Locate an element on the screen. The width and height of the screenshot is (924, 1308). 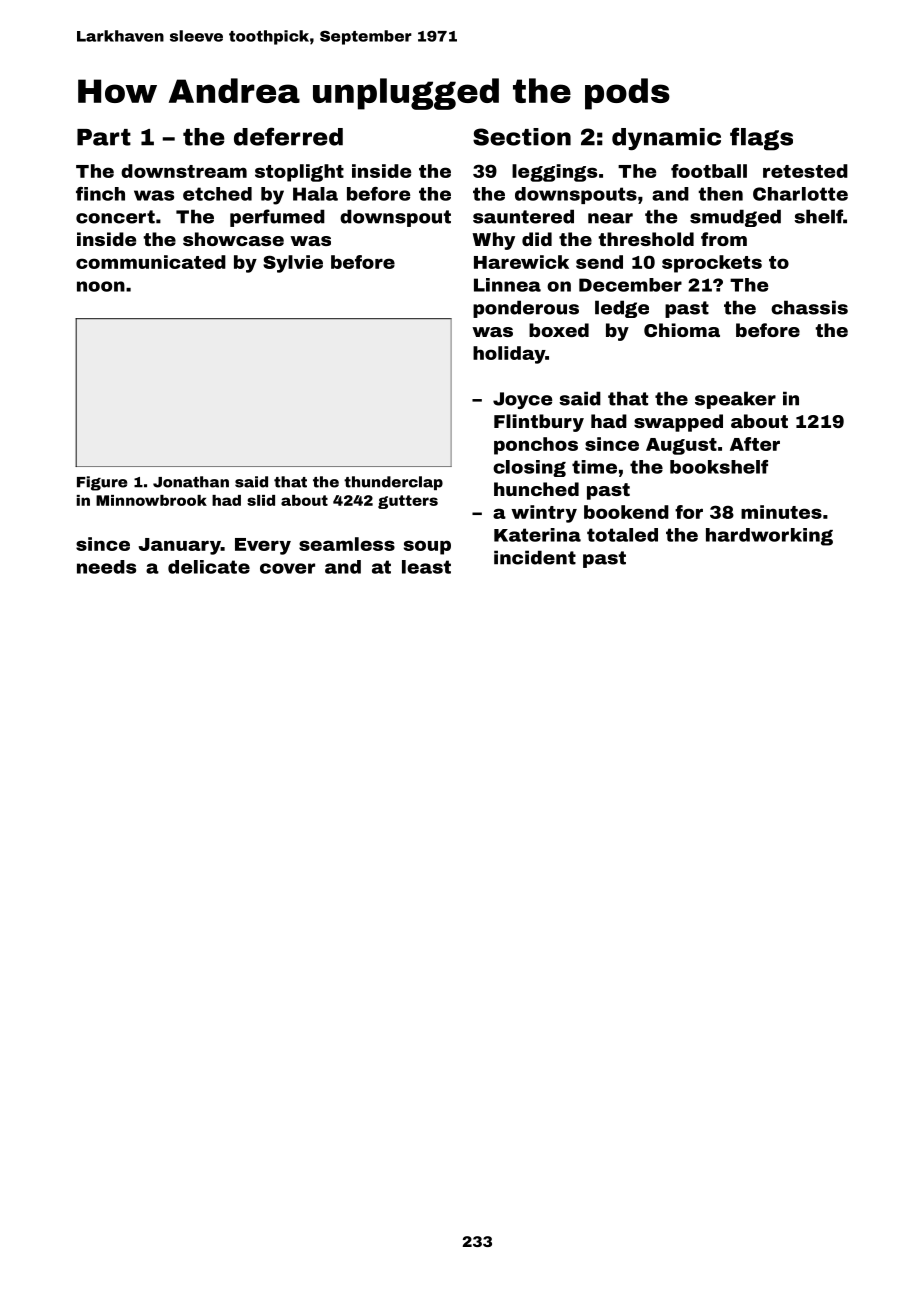
Figure is located at coordinates (102, 483).
